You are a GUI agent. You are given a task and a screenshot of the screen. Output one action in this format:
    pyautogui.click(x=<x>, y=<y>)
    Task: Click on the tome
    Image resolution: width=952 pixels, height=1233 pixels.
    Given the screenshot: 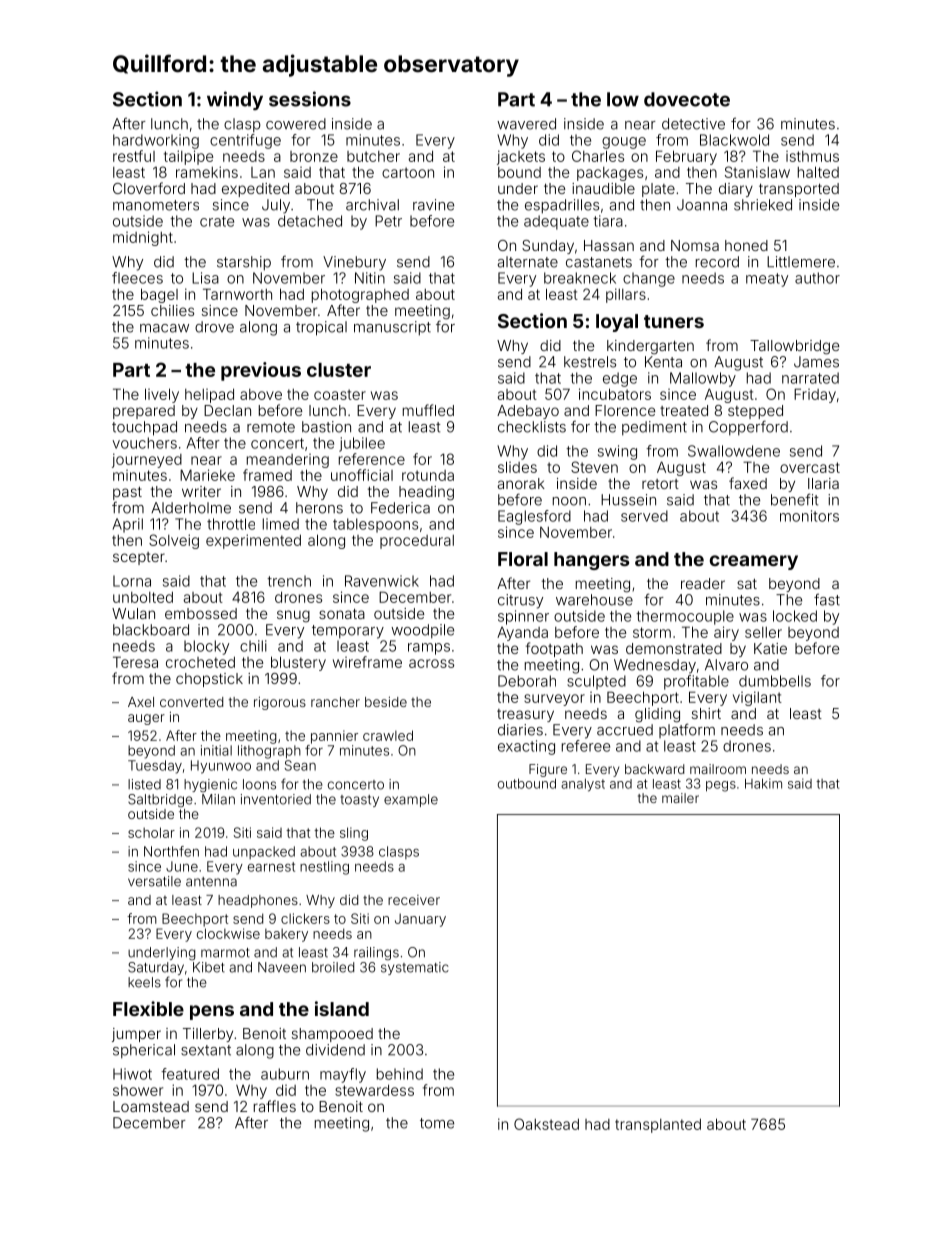 What is the action you would take?
    pyautogui.click(x=437, y=1123)
